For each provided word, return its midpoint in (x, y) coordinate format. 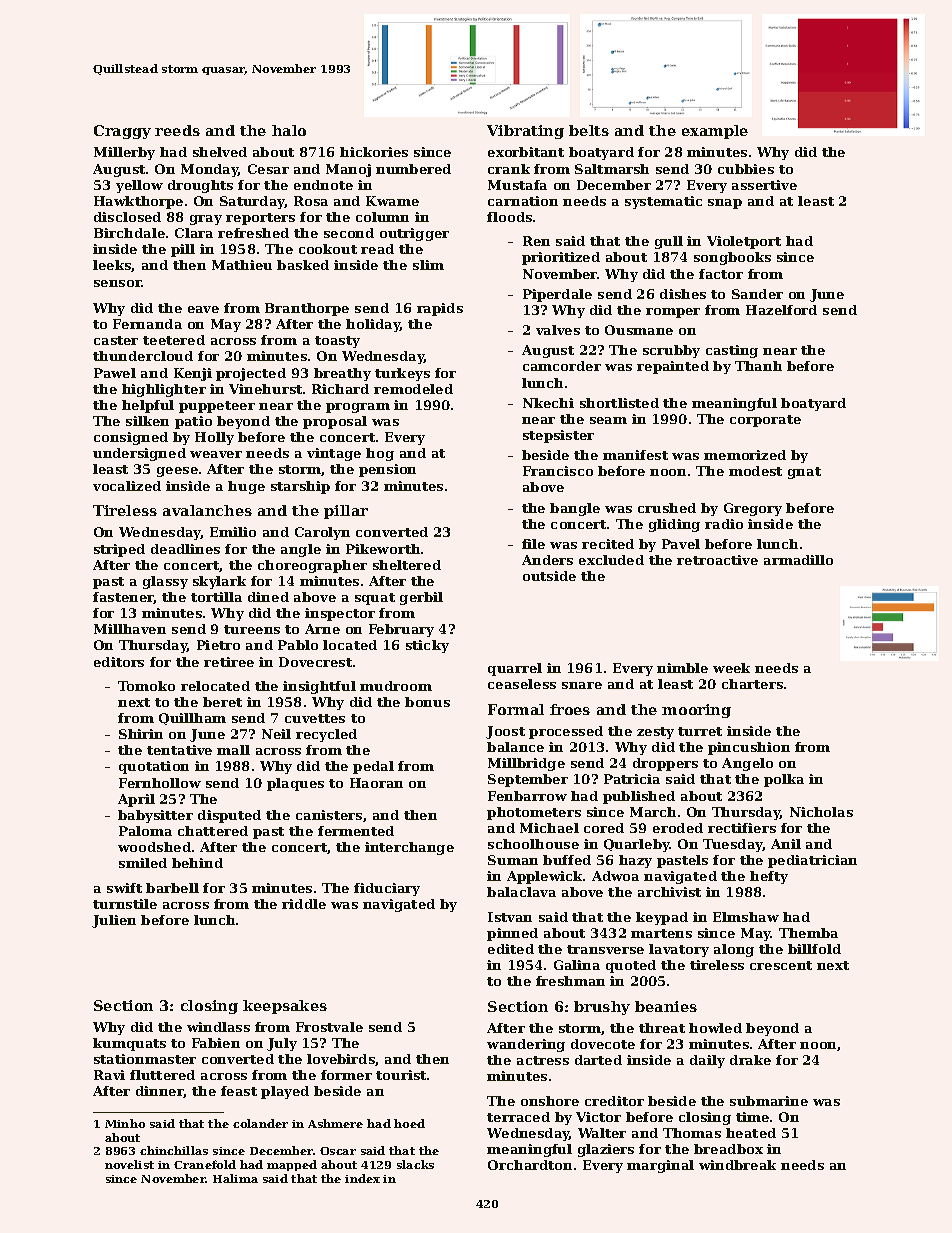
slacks (415, 1164)
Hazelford (781, 310)
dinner (160, 1092)
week (731, 668)
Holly (214, 438)
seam (608, 420)
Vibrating (525, 132)
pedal (373, 767)
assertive (764, 185)
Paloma (145, 831)
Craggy (122, 132)
